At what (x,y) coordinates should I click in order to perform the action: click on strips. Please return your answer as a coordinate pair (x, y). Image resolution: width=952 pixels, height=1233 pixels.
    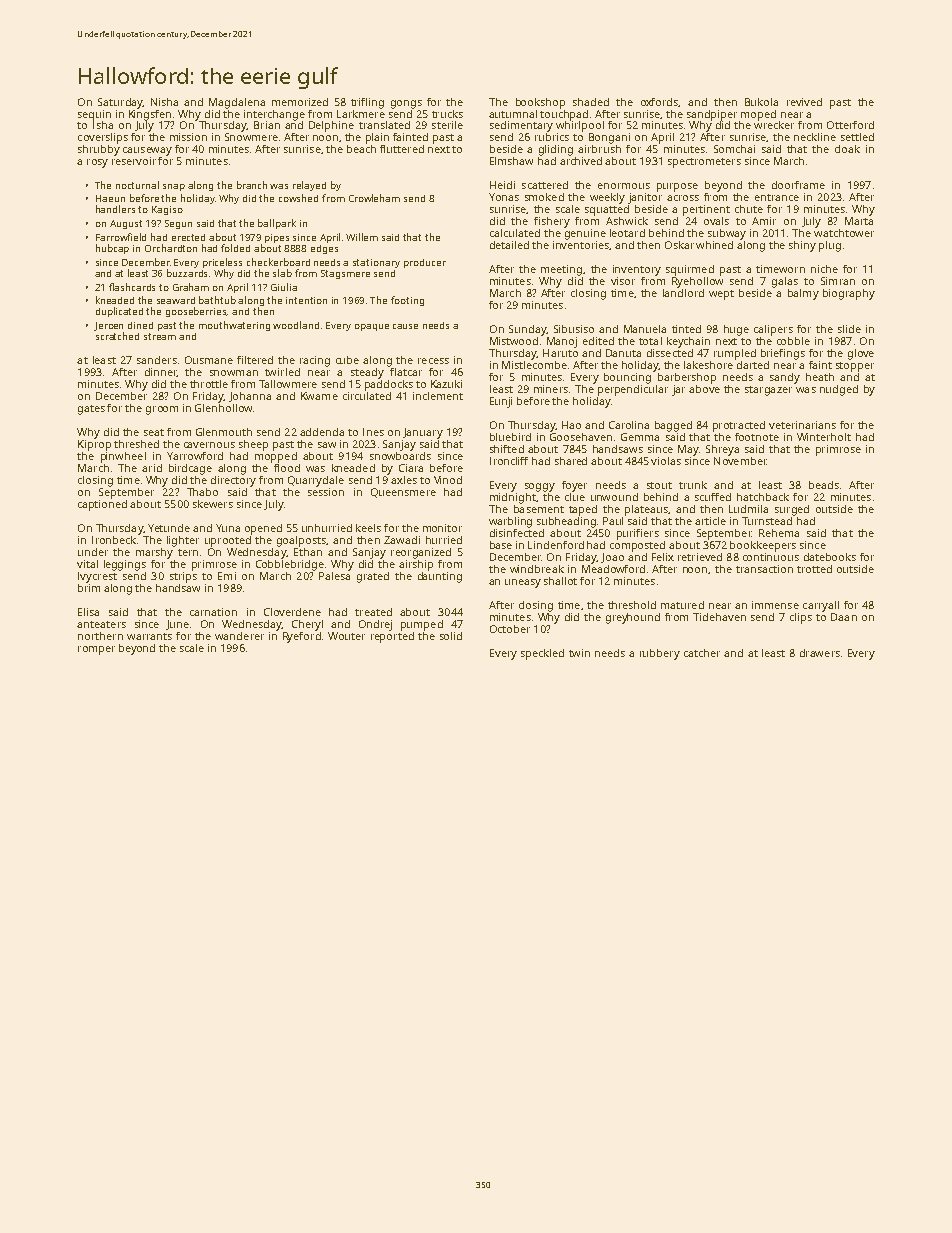
    Looking at the image, I should click on (183, 577).
